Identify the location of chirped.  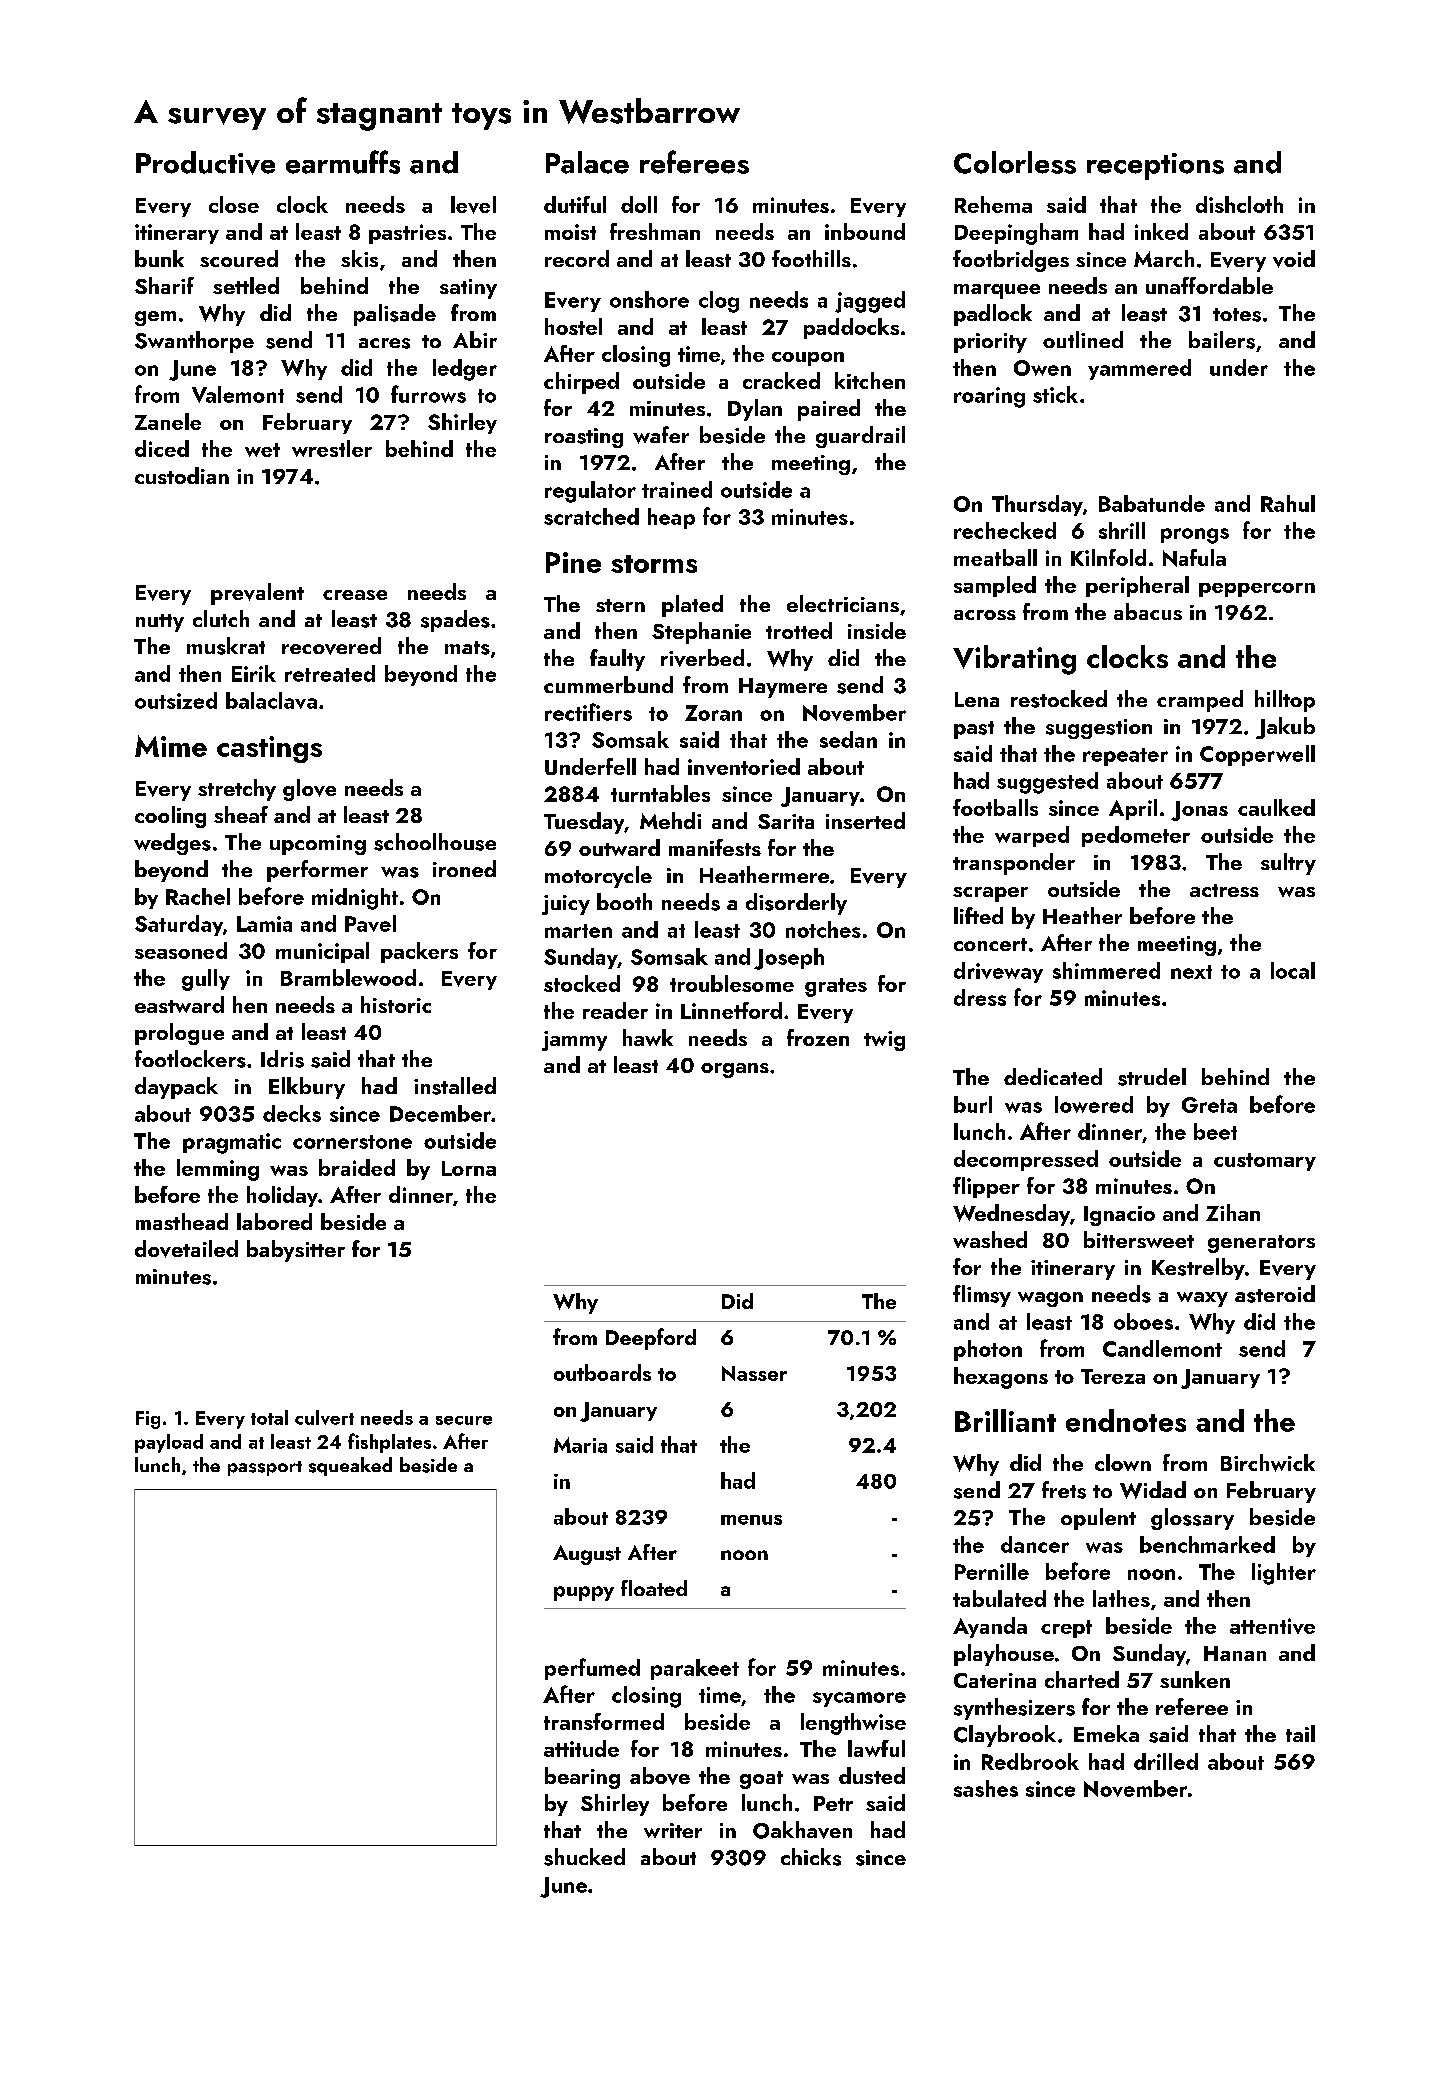
(581, 383).
